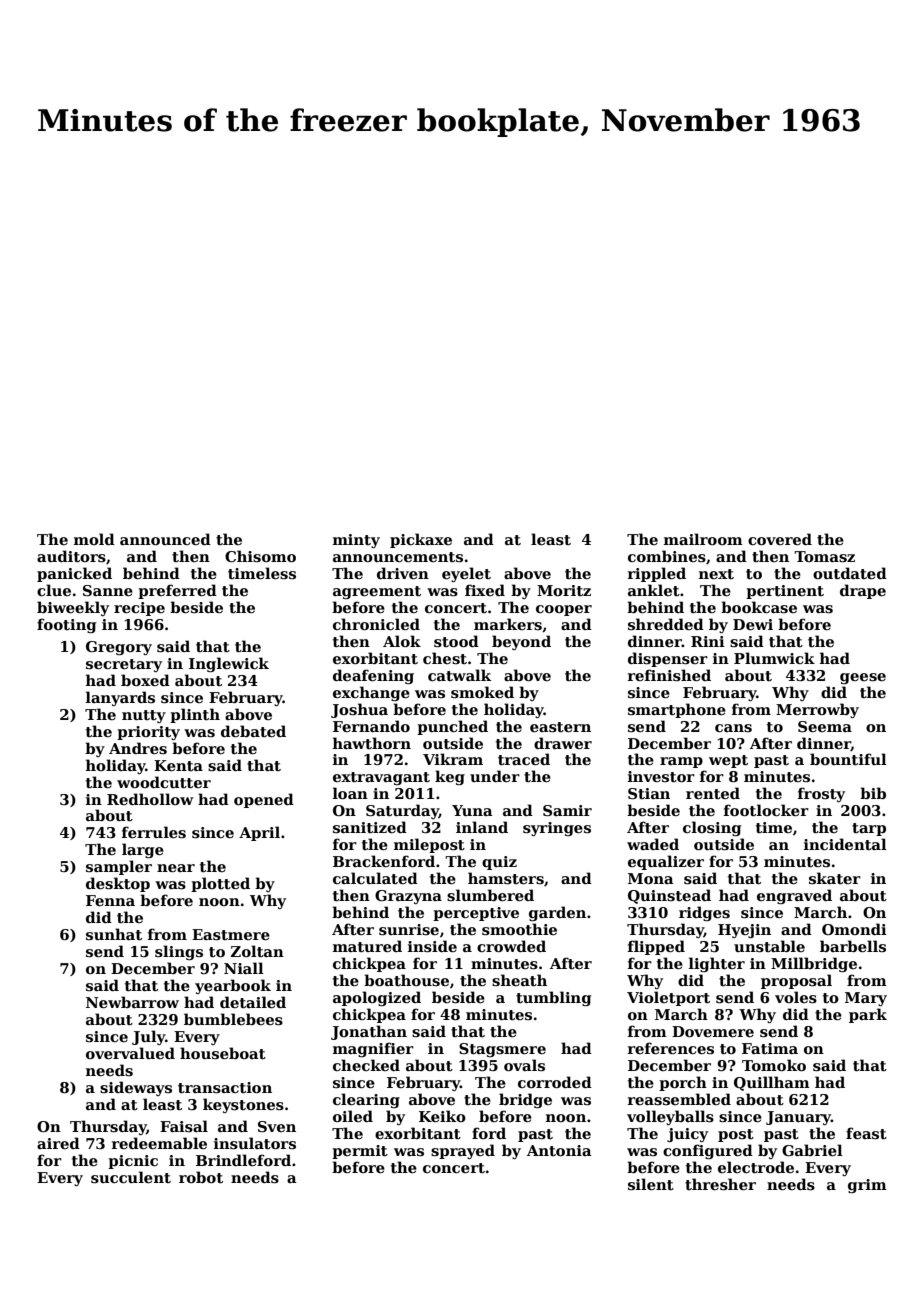 The width and height of the screenshot is (924, 1308). I want to click on chest, so click(445, 658).
